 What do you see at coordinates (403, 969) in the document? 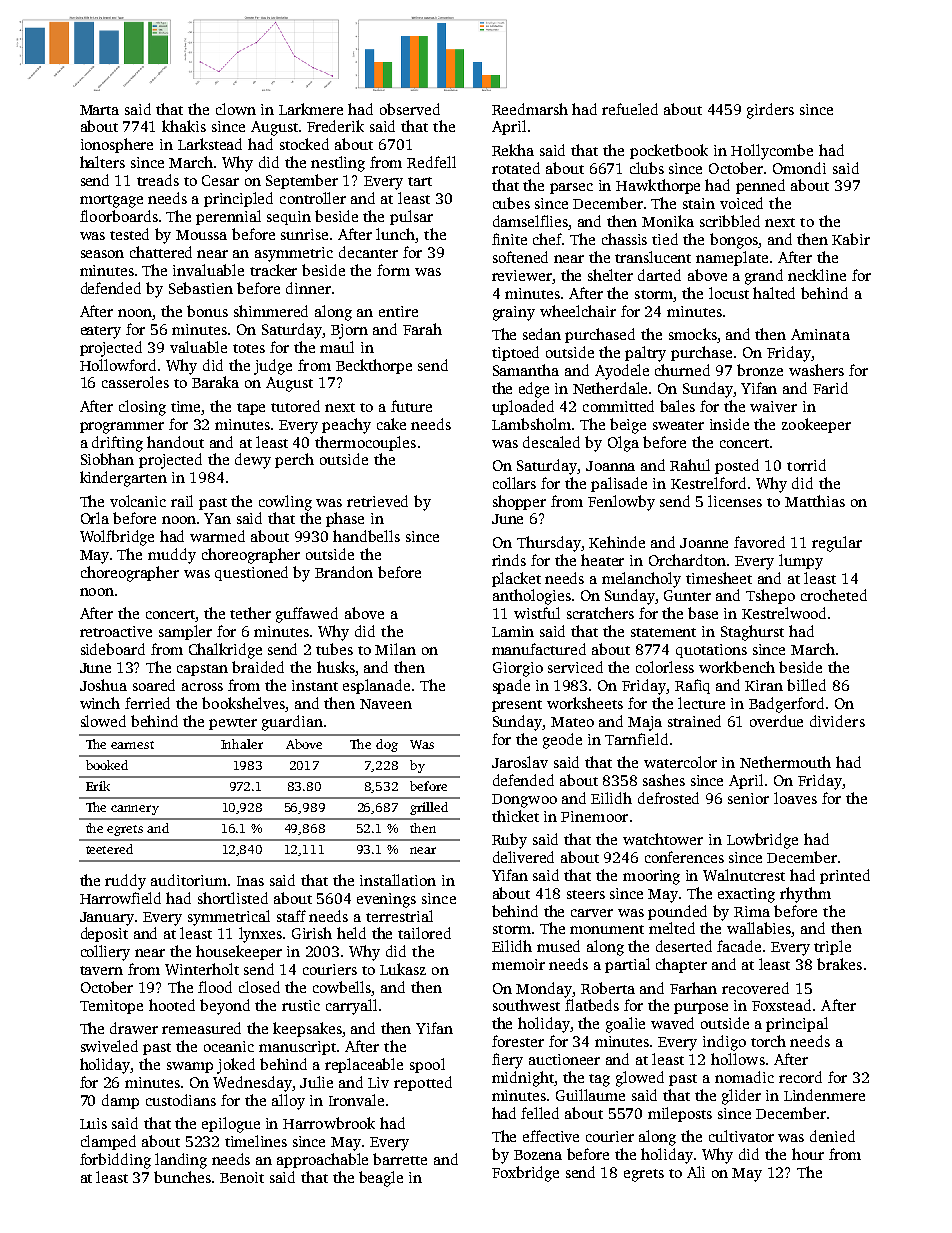
I see `Lukasz` at bounding box center [403, 969].
